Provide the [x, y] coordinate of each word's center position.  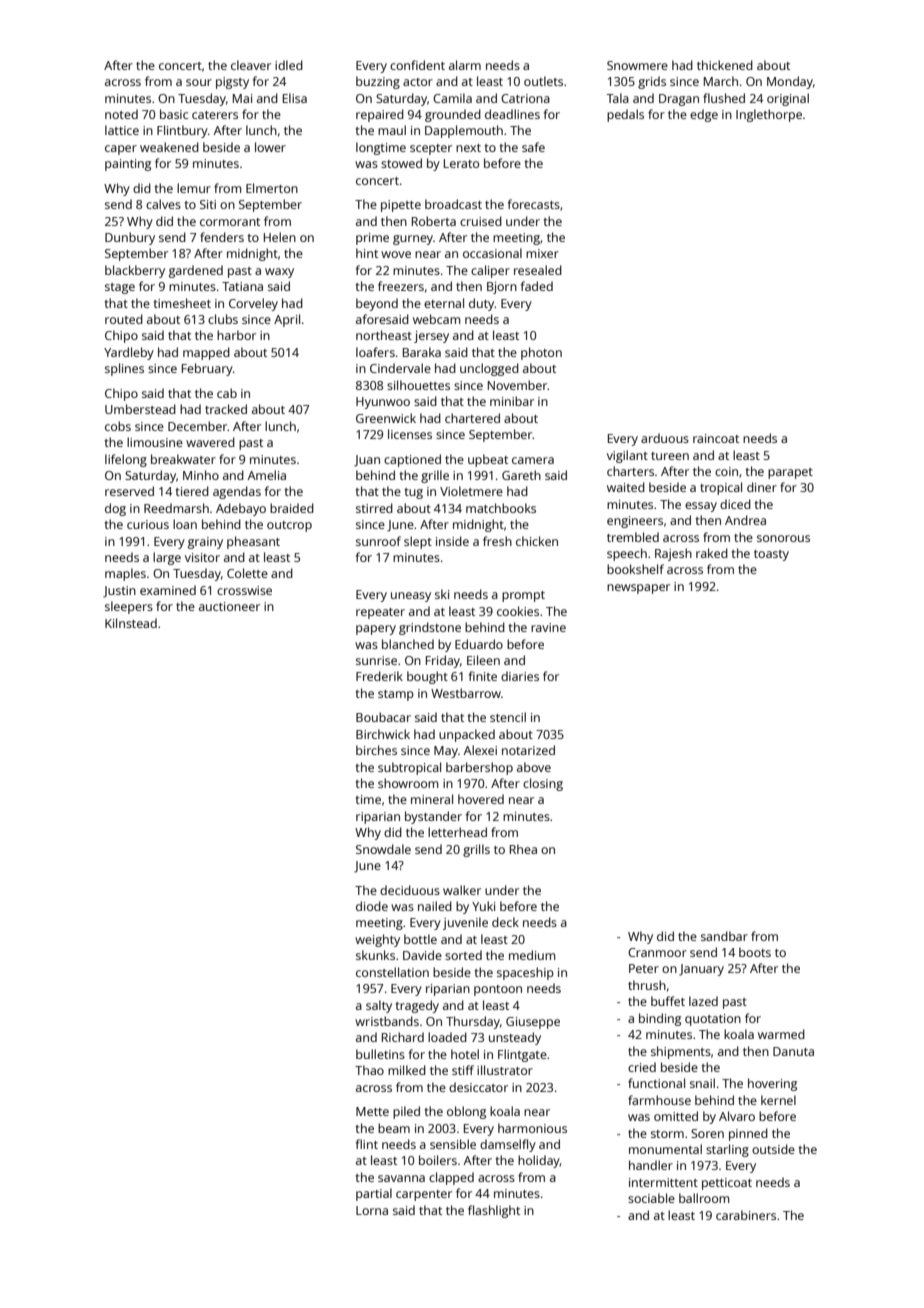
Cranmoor [657, 952]
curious [148, 524]
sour [199, 82]
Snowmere [637, 65]
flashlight [494, 1211]
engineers [635, 522]
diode [372, 906]
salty [379, 1006]
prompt [523, 596]
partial [374, 1194]
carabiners [746, 1215]
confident [417, 65]
